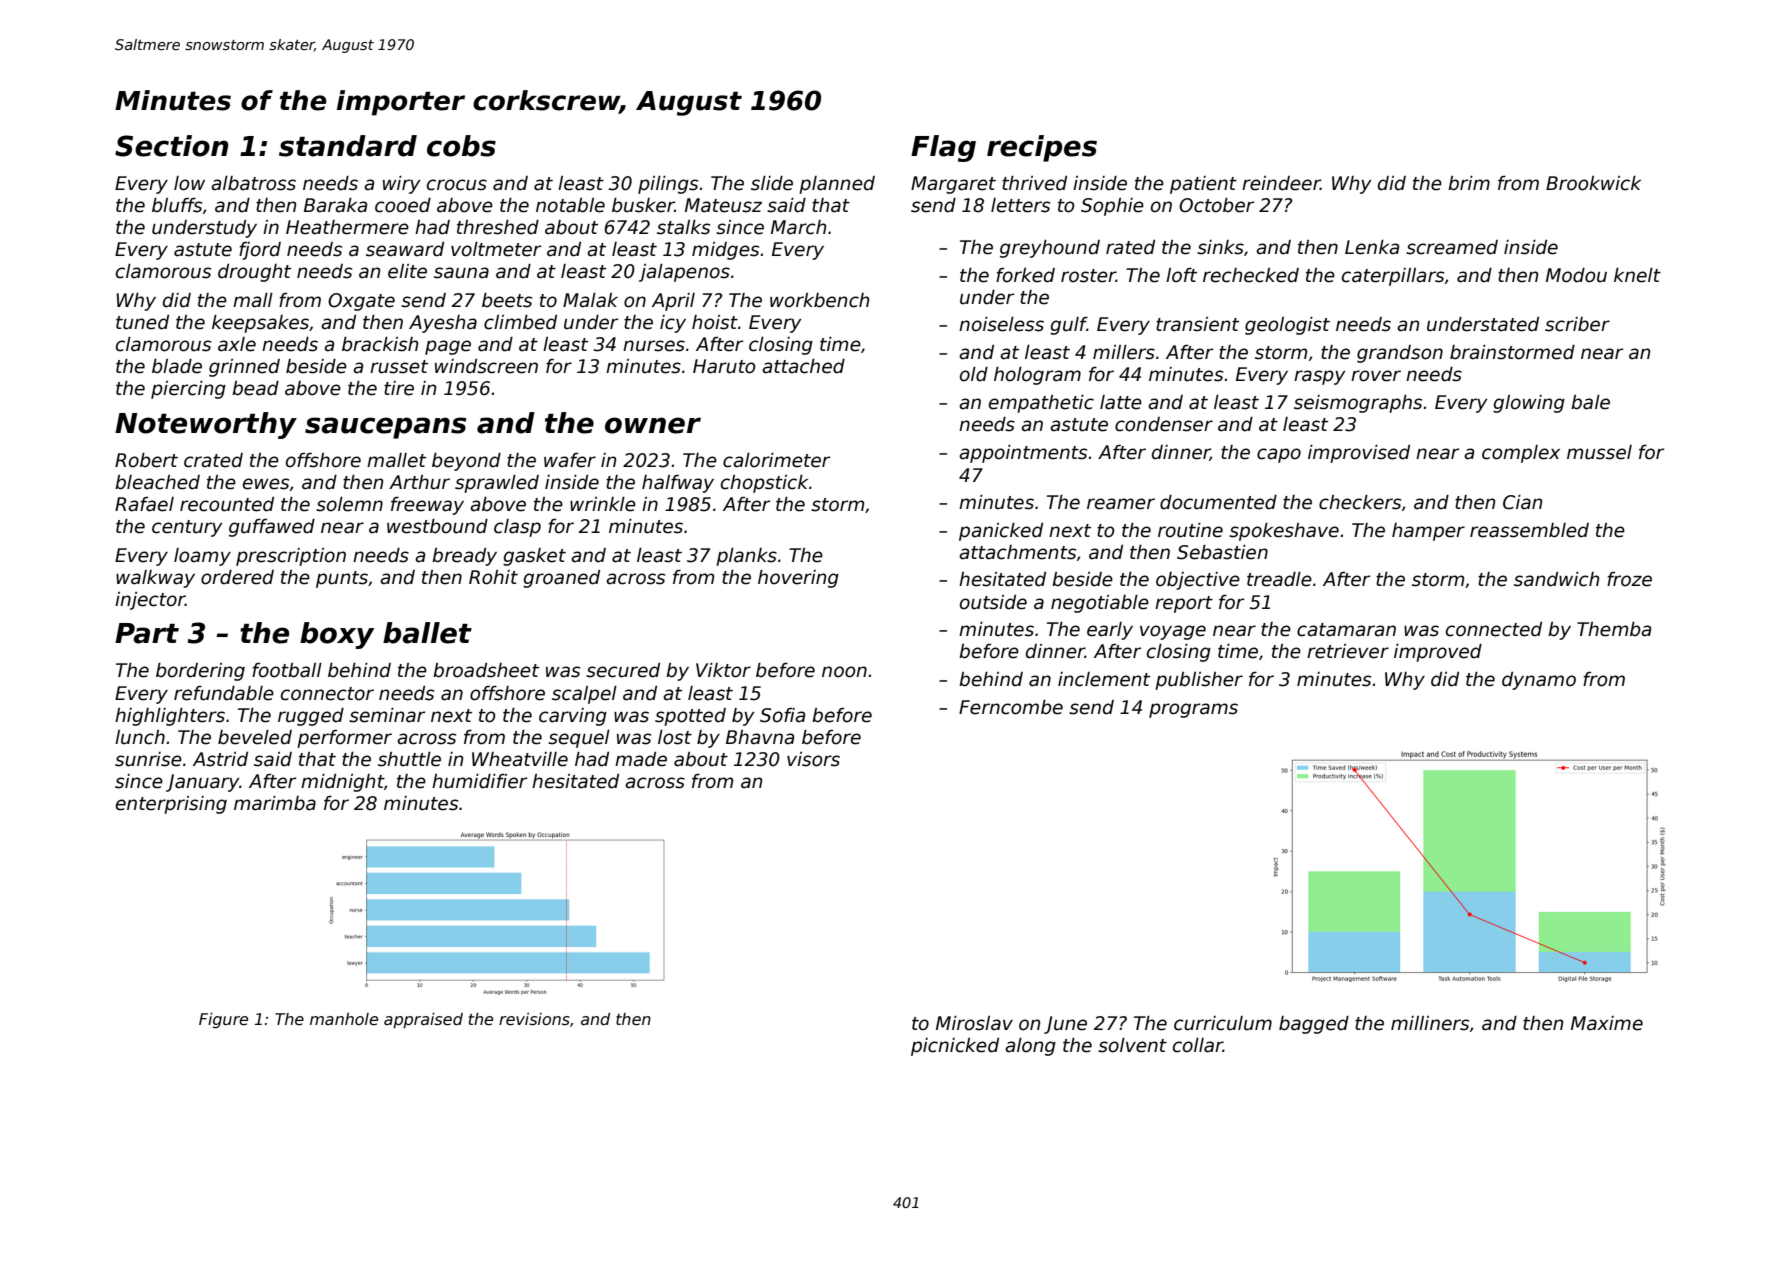 The image size is (1786, 1263). What do you see at coordinates (764, 484) in the image?
I see `chopstick` at bounding box center [764, 484].
